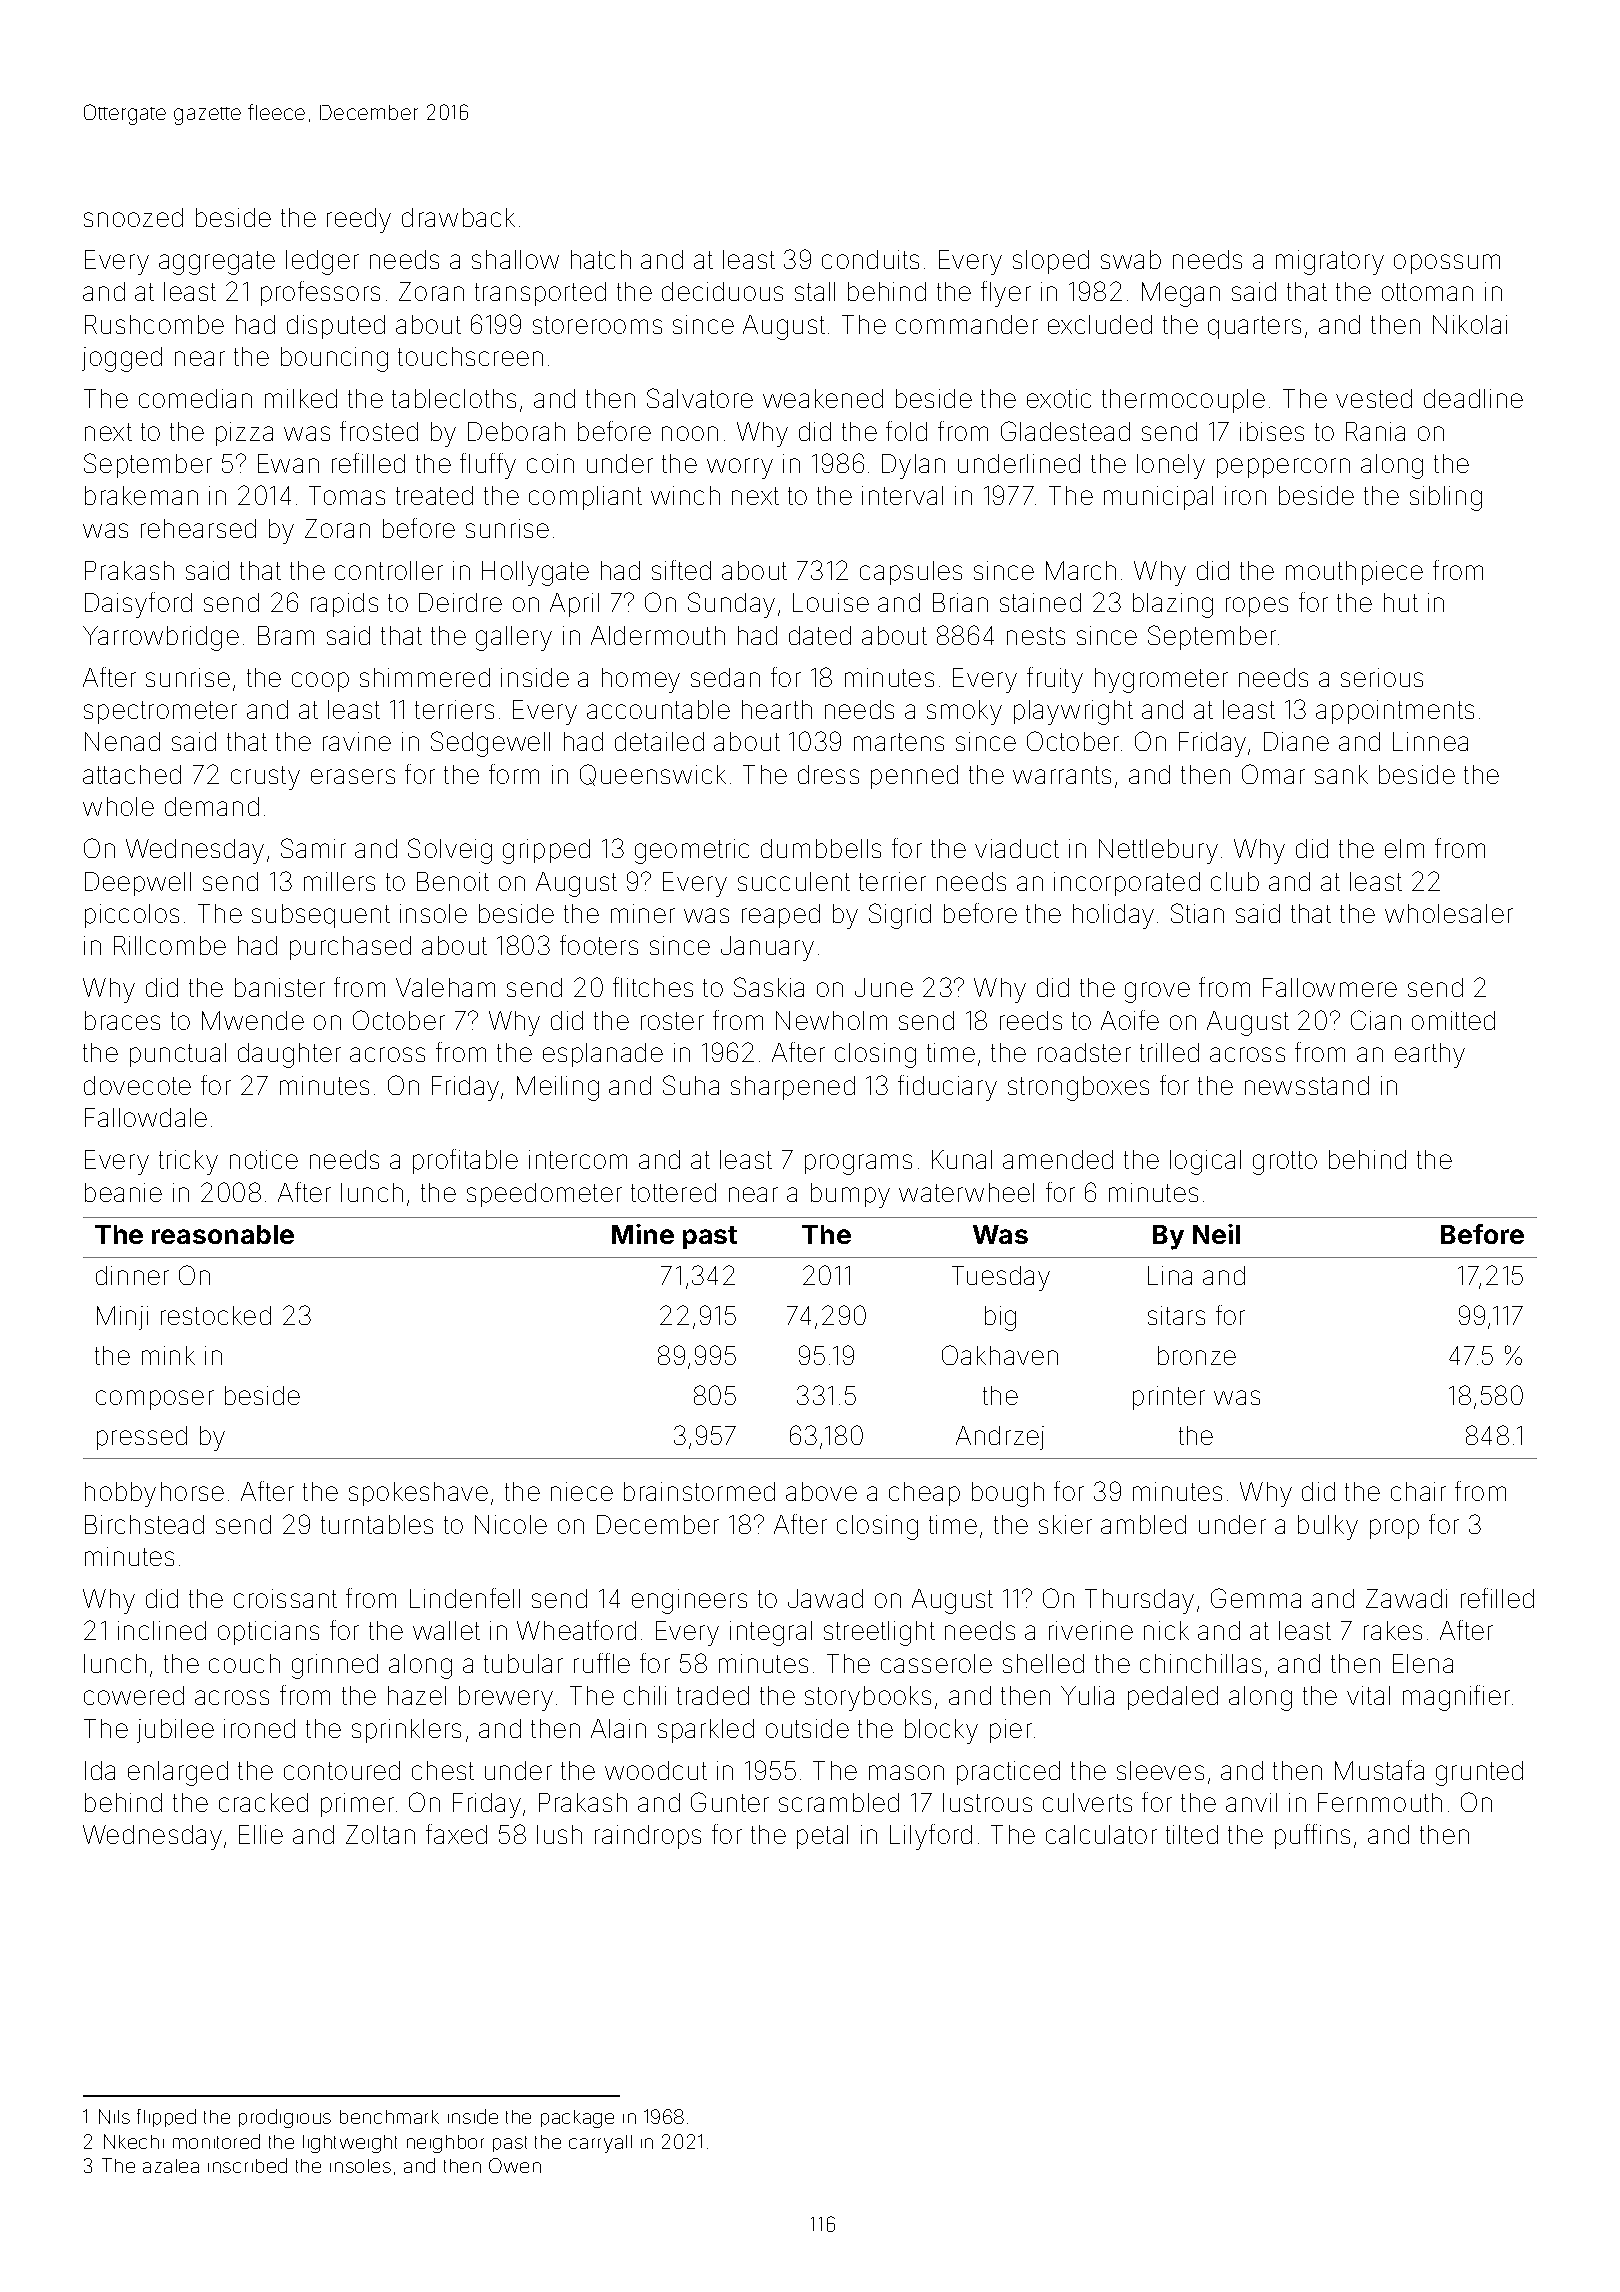  I want to click on big, so click(1000, 1318).
